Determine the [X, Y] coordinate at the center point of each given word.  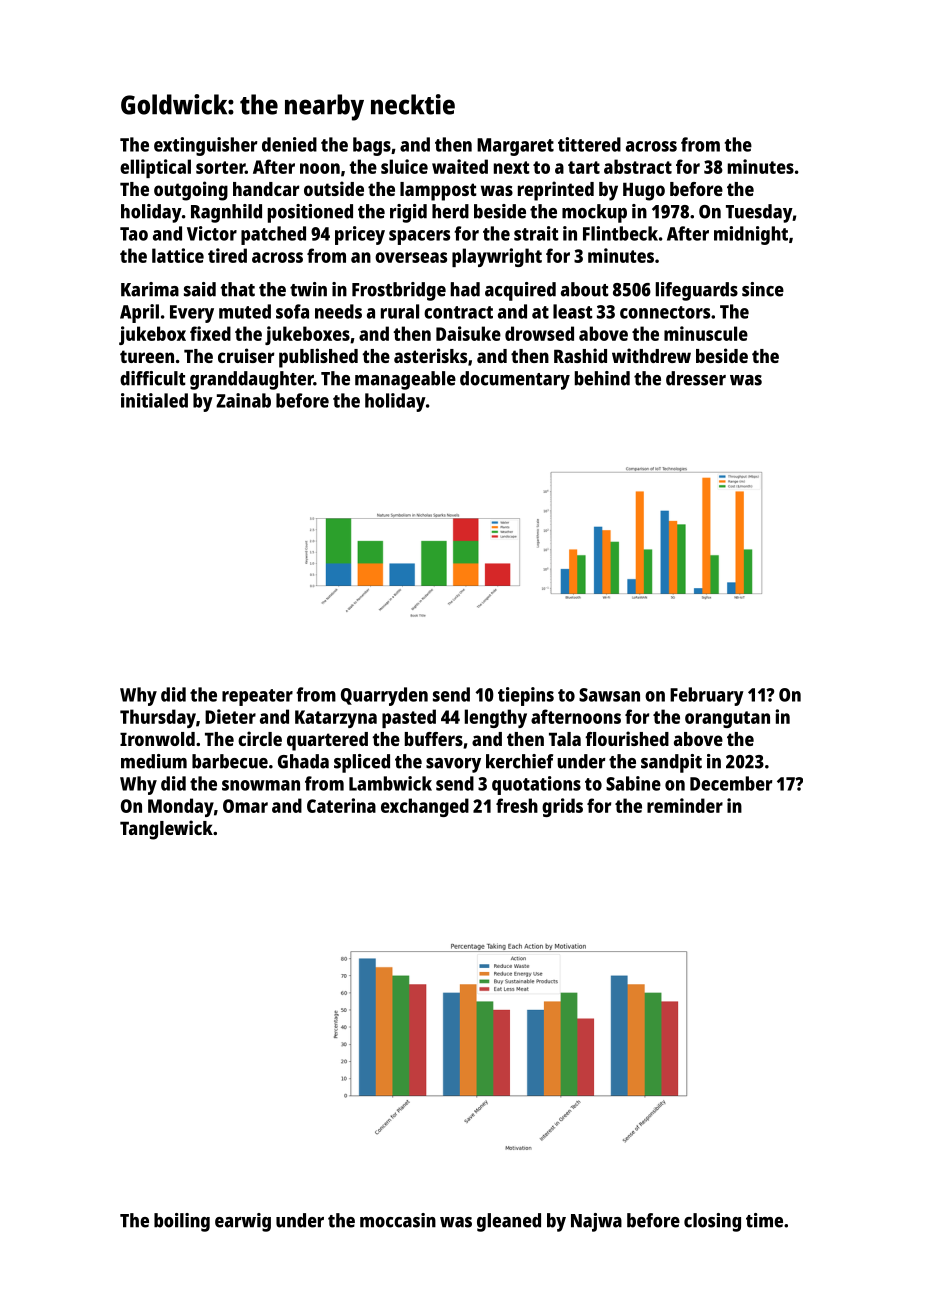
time [764, 1220]
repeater [257, 697]
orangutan [727, 719]
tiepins [526, 696]
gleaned [509, 1222]
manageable [405, 380]
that [237, 289]
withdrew [651, 355]
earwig [243, 1222]
